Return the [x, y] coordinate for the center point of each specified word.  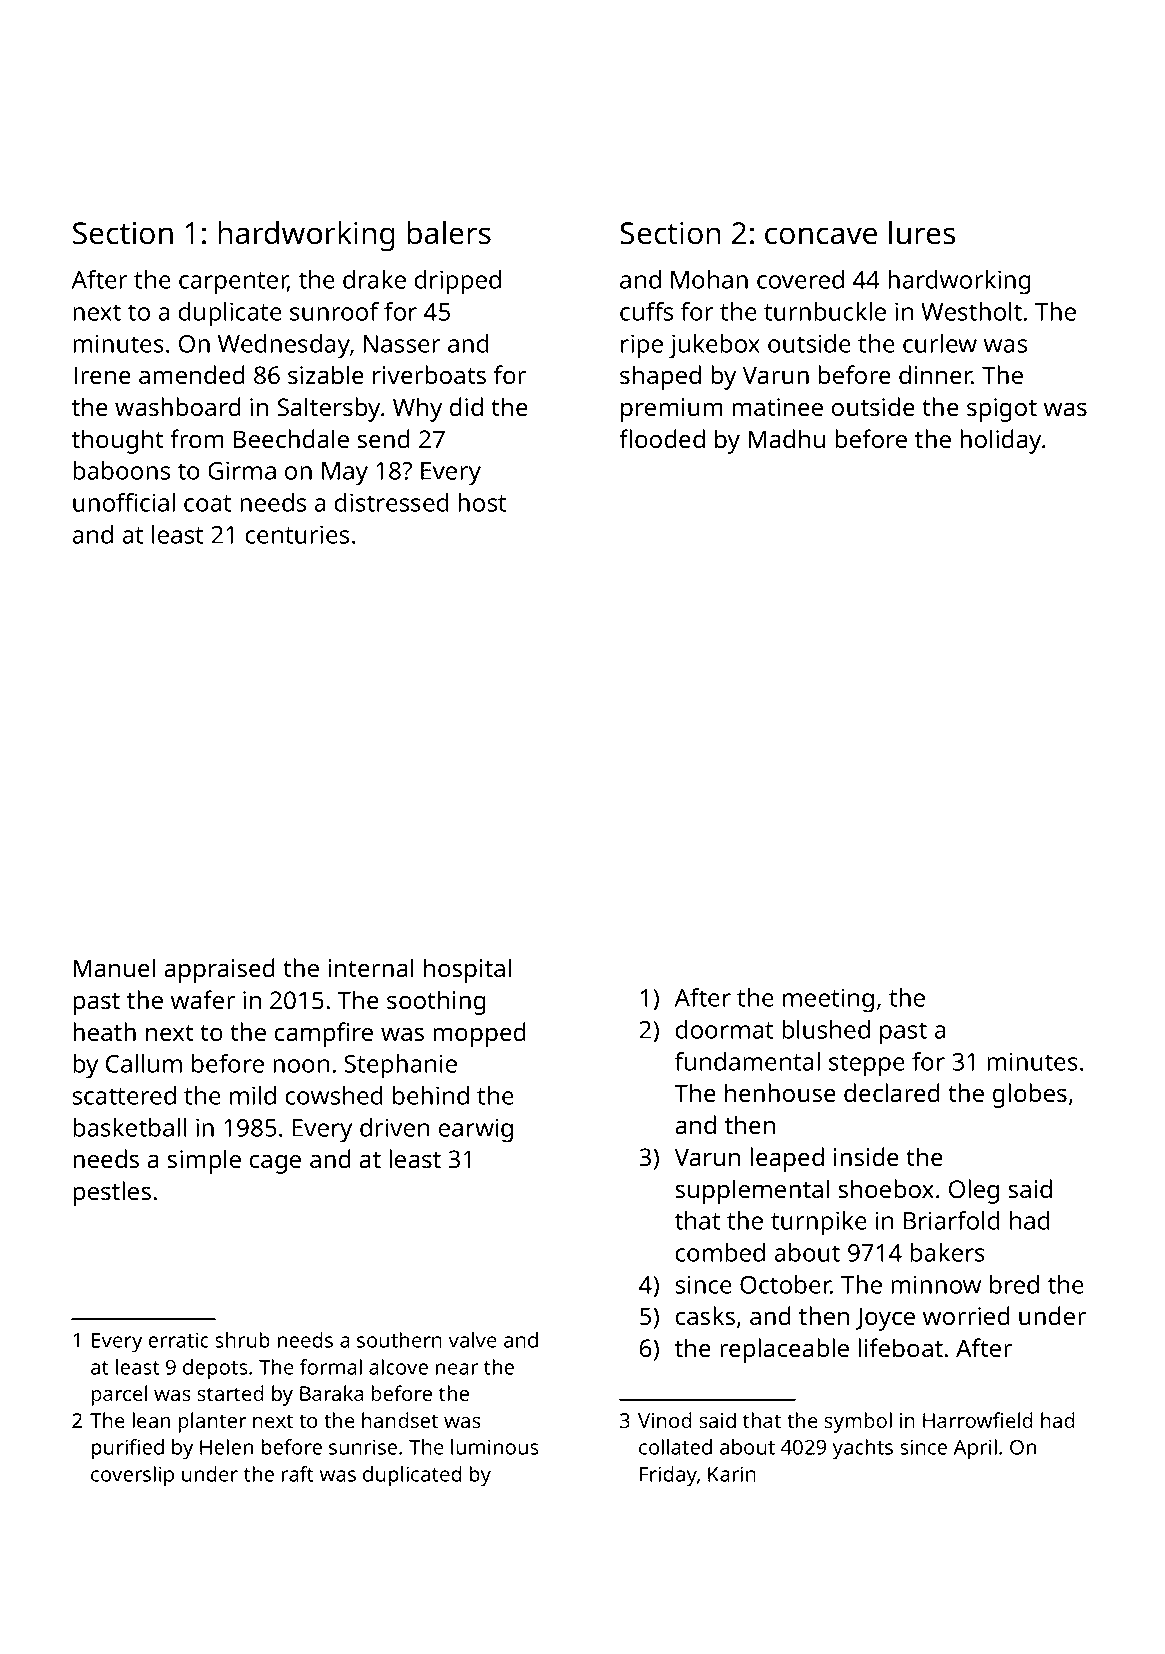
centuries [297, 534]
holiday [1000, 441]
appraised [219, 970]
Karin [732, 1474]
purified [127, 1449]
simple [204, 1161]
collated [675, 1447]
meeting [828, 1000]
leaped [787, 1159]
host [482, 502]
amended [192, 374]
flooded [662, 438]
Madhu [787, 438]
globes [1030, 1095]
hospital [468, 970]
